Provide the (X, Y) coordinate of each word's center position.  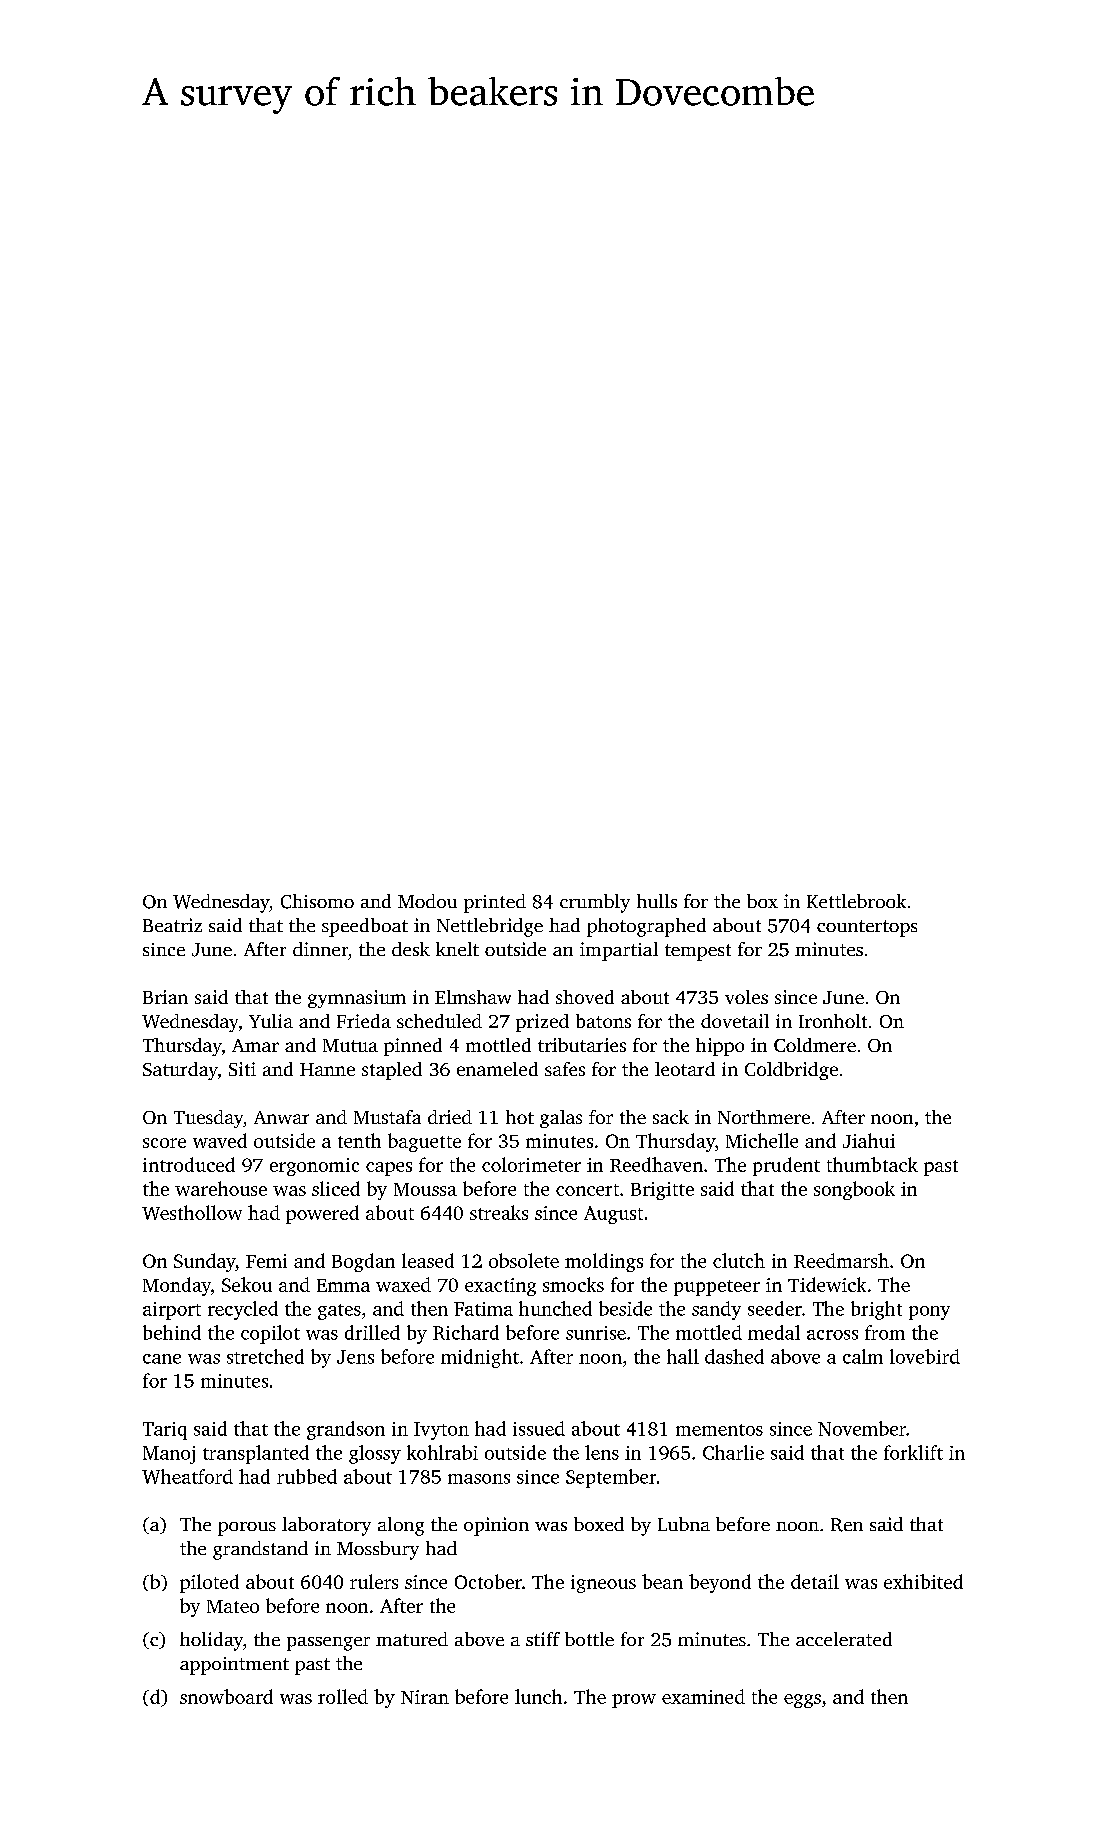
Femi (266, 1261)
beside (625, 1308)
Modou (427, 901)
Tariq (165, 1431)
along (401, 1526)
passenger (328, 1644)
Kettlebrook (856, 901)
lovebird (925, 1356)
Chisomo (317, 901)
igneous (603, 1584)
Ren (847, 1525)
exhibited (923, 1581)
